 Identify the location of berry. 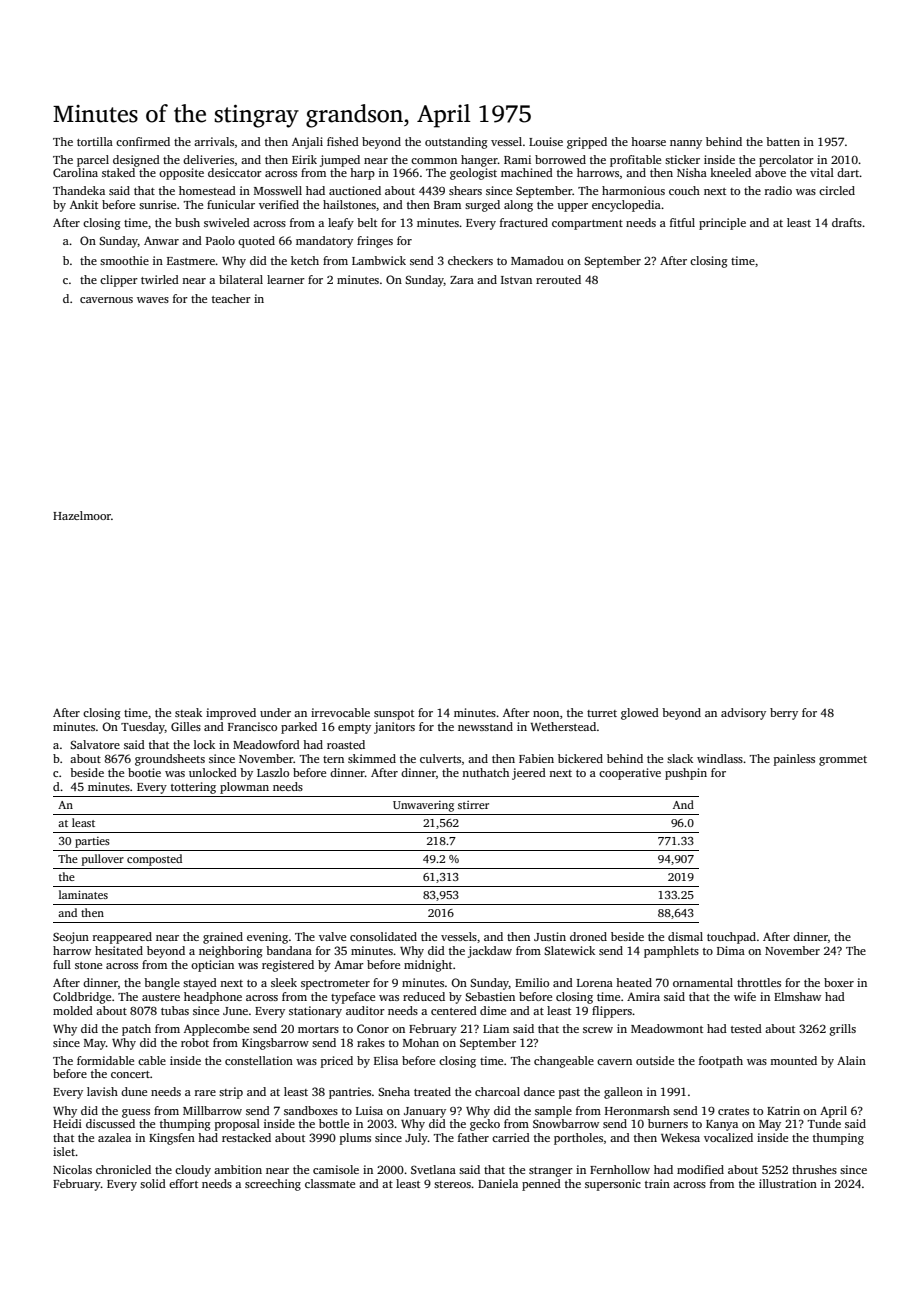
(784, 714).
